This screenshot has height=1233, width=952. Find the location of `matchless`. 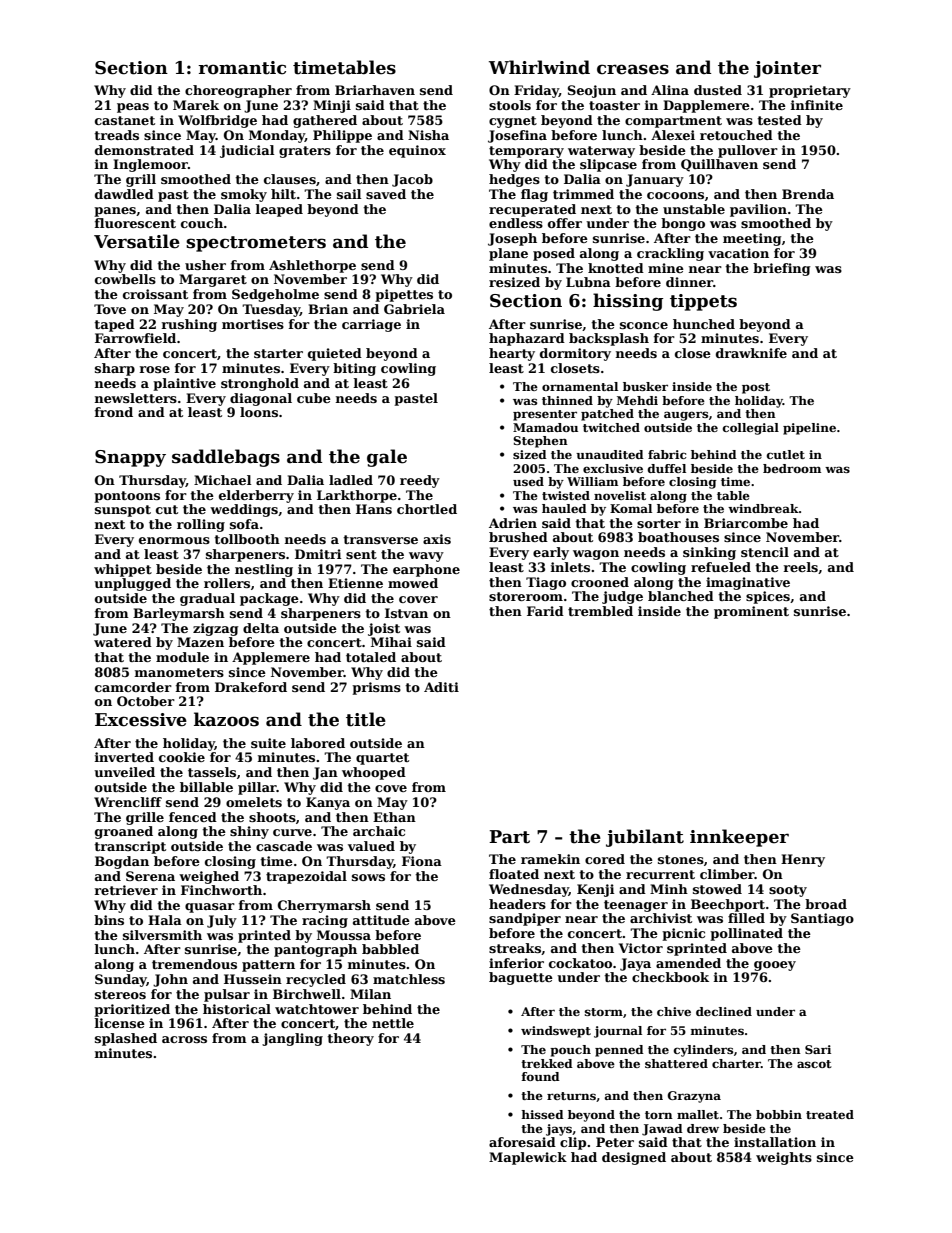

matchless is located at coordinates (409, 979).
